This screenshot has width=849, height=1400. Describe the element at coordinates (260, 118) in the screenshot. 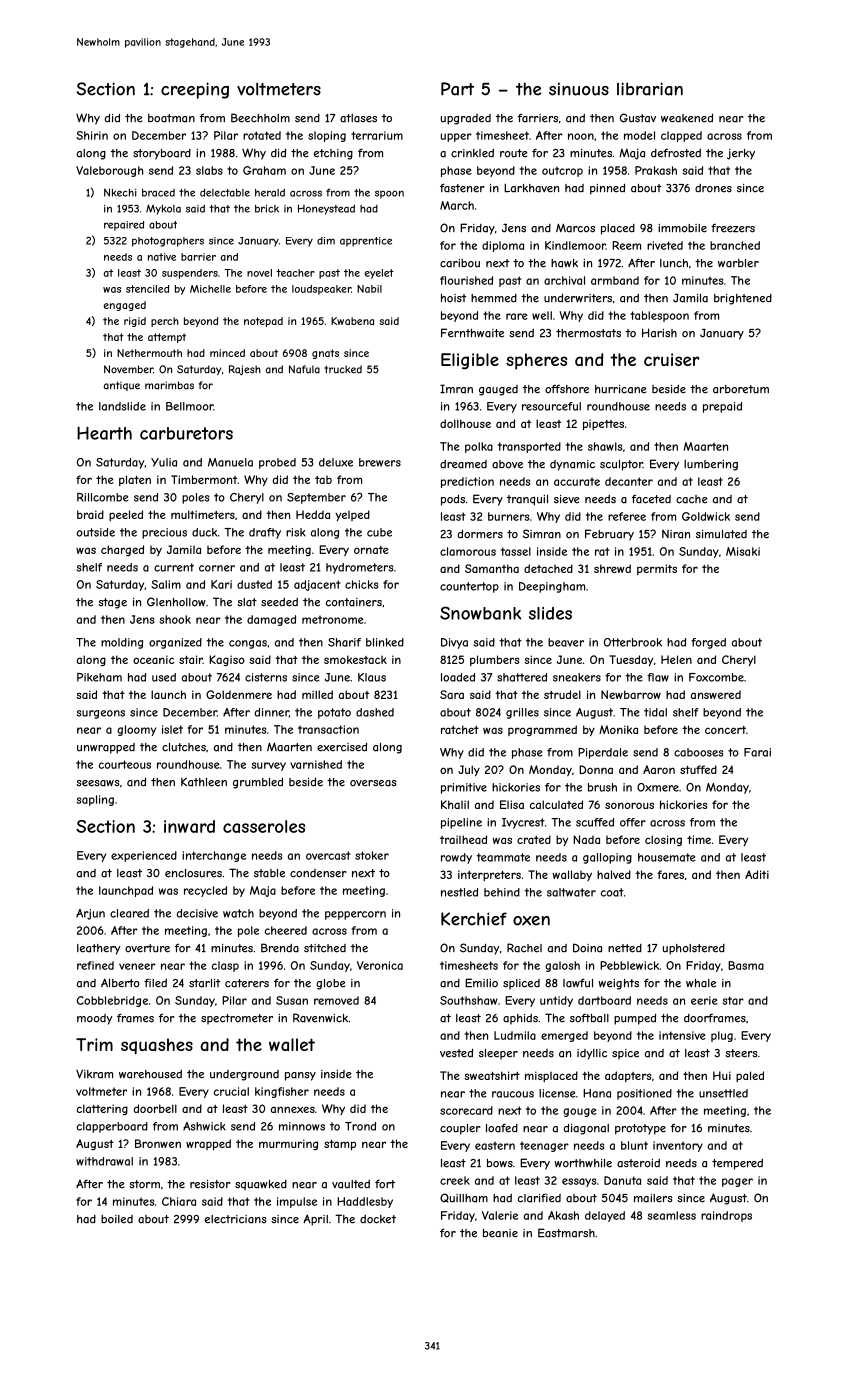

I see `Beechholm` at that location.
